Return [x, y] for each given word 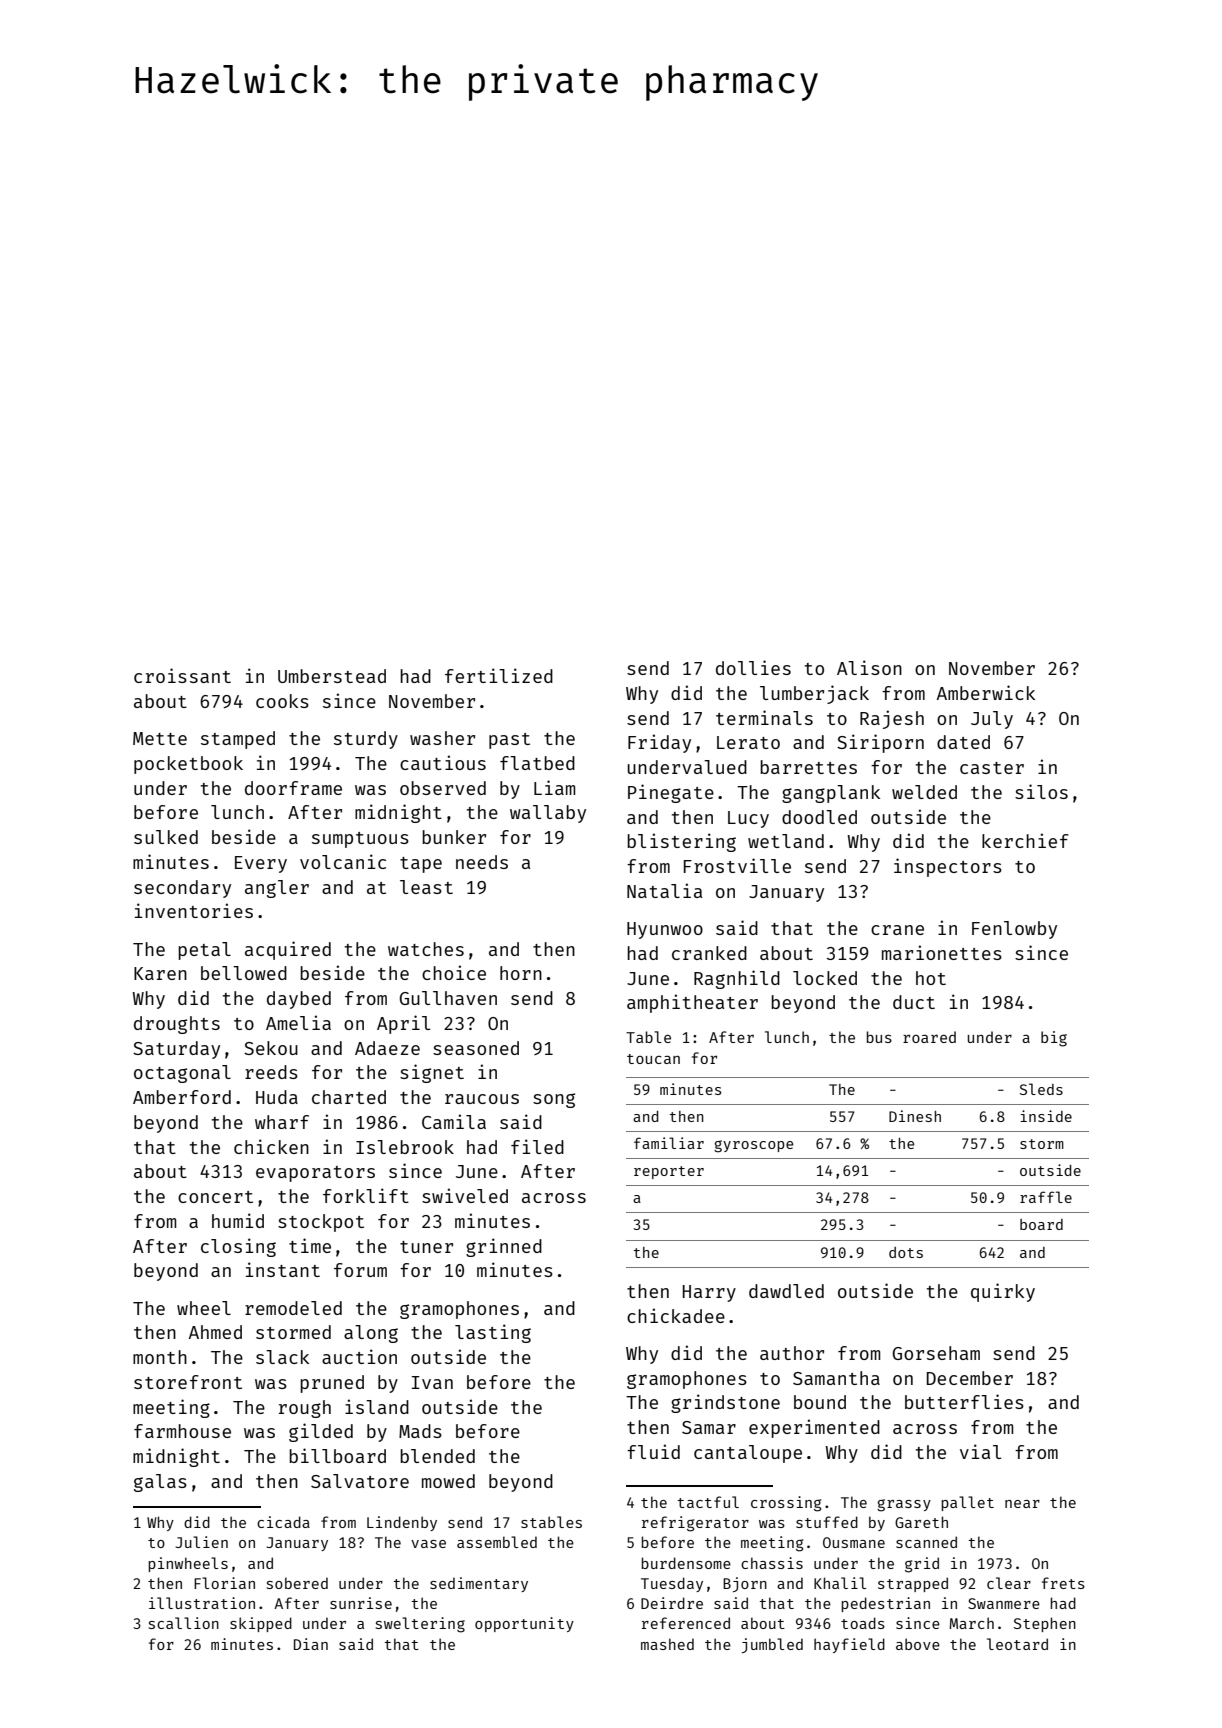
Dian [311, 1644]
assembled [497, 1542]
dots [906, 1252]
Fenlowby [1014, 930]
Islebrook [405, 1147]
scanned [926, 1542]
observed [443, 788]
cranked [709, 953]
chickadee [676, 1315]
